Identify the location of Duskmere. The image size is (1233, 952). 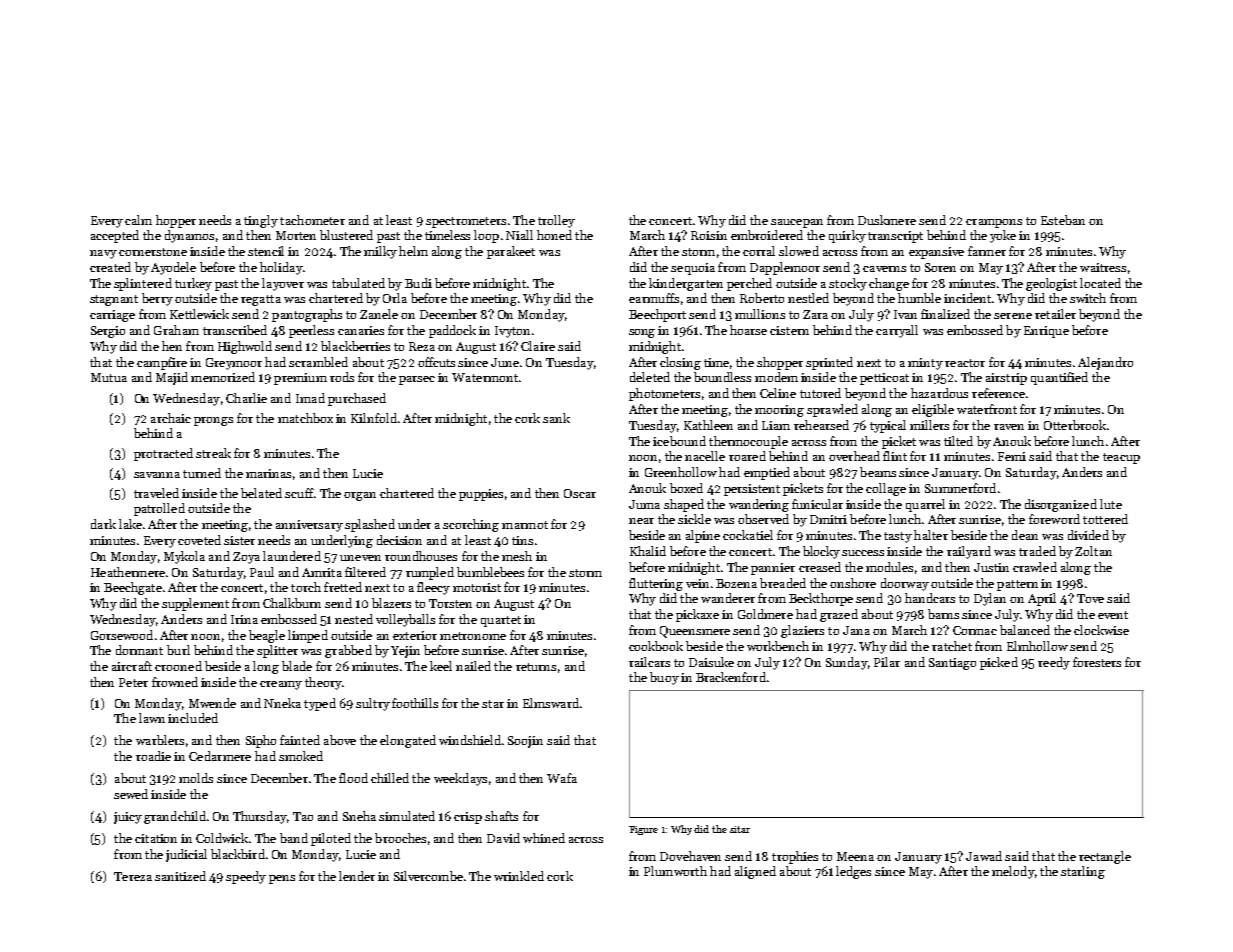
(887, 220).
